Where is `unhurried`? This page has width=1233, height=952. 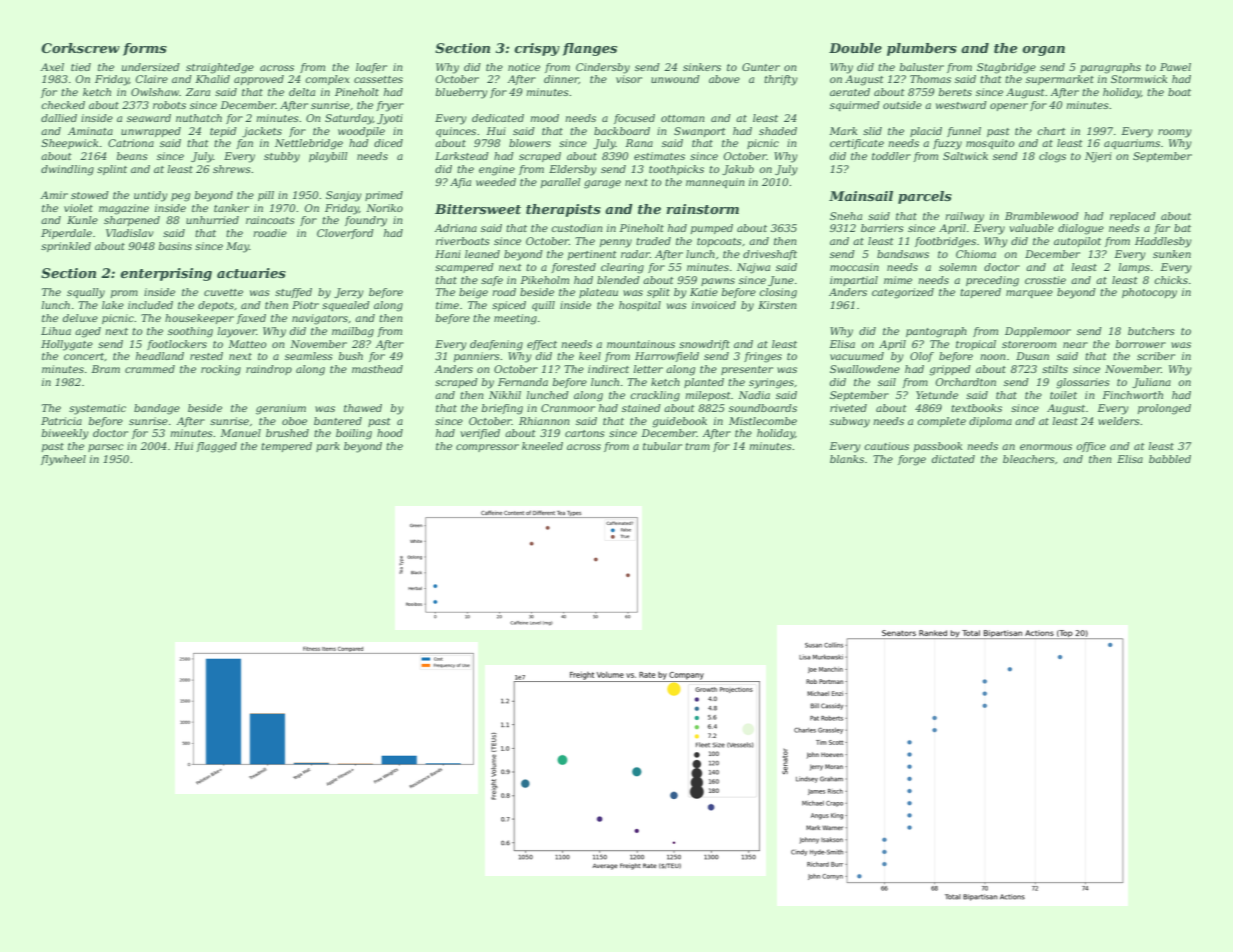 unhurried is located at coordinates (212, 220).
